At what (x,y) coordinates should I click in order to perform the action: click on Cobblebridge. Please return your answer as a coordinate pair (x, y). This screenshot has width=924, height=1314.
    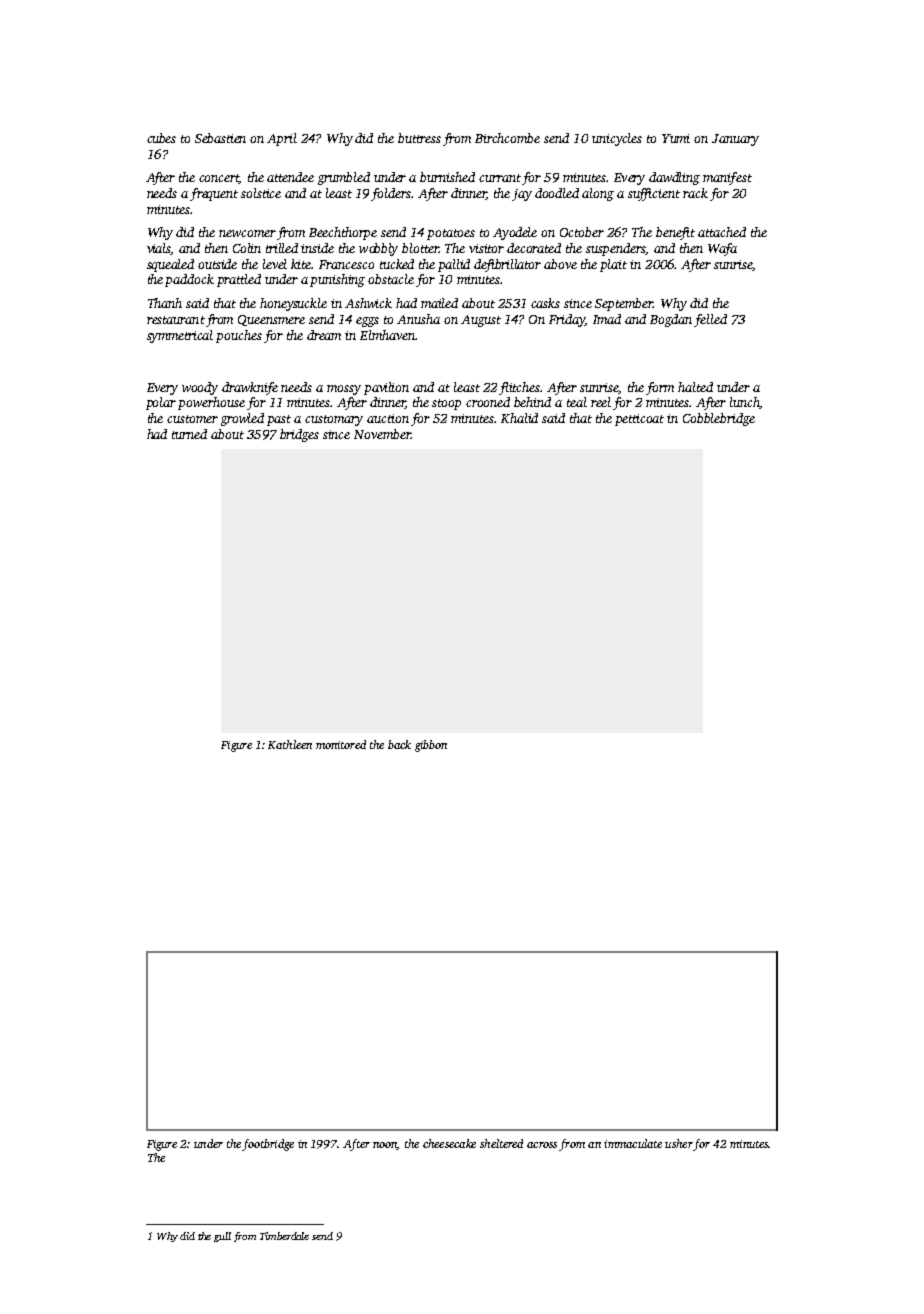
    Looking at the image, I should click on (719, 419).
